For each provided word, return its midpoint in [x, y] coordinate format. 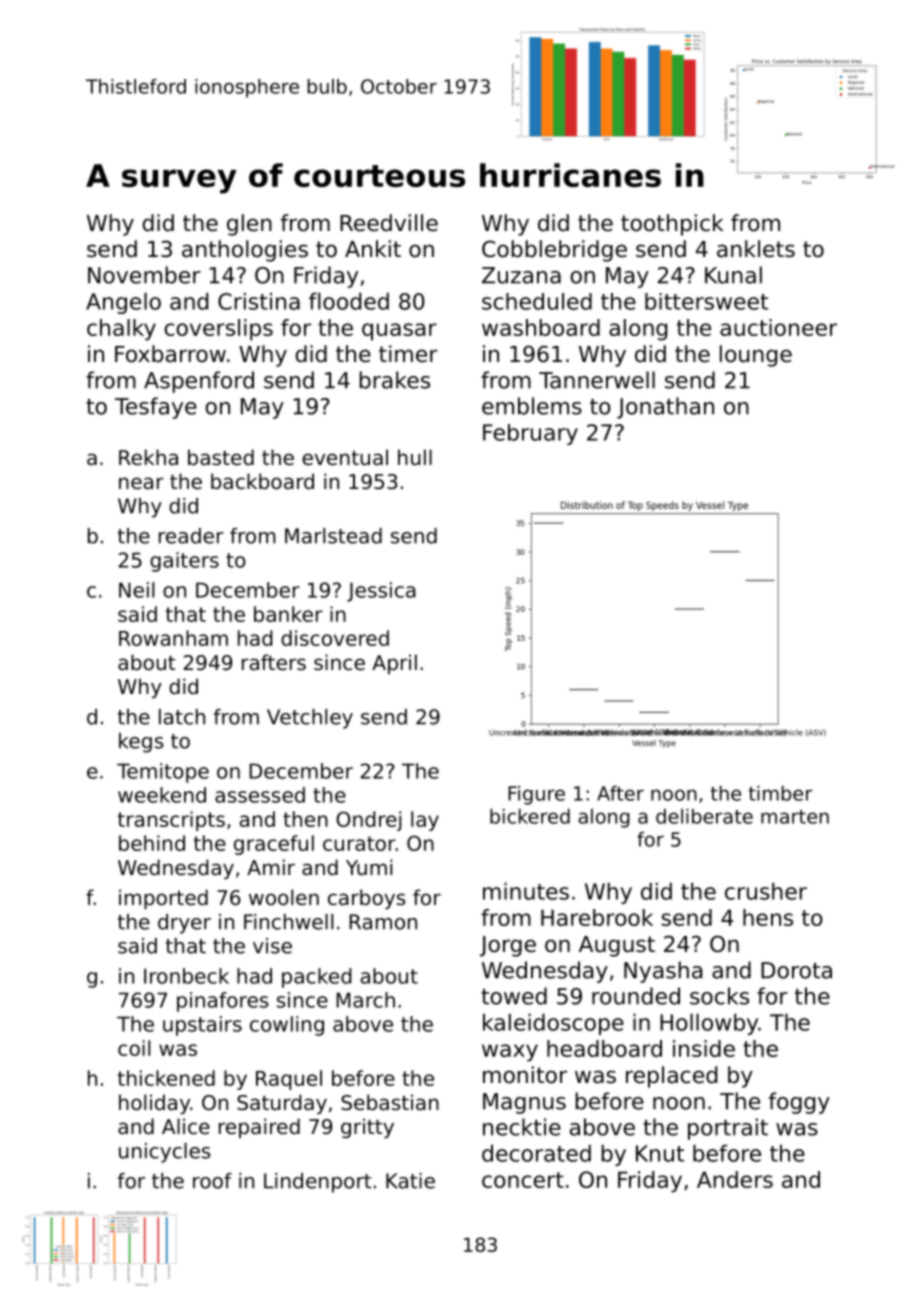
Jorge [508, 946]
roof [212, 1181]
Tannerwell [597, 380]
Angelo [123, 303]
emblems [532, 406]
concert [523, 1180]
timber [780, 793]
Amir [271, 867]
